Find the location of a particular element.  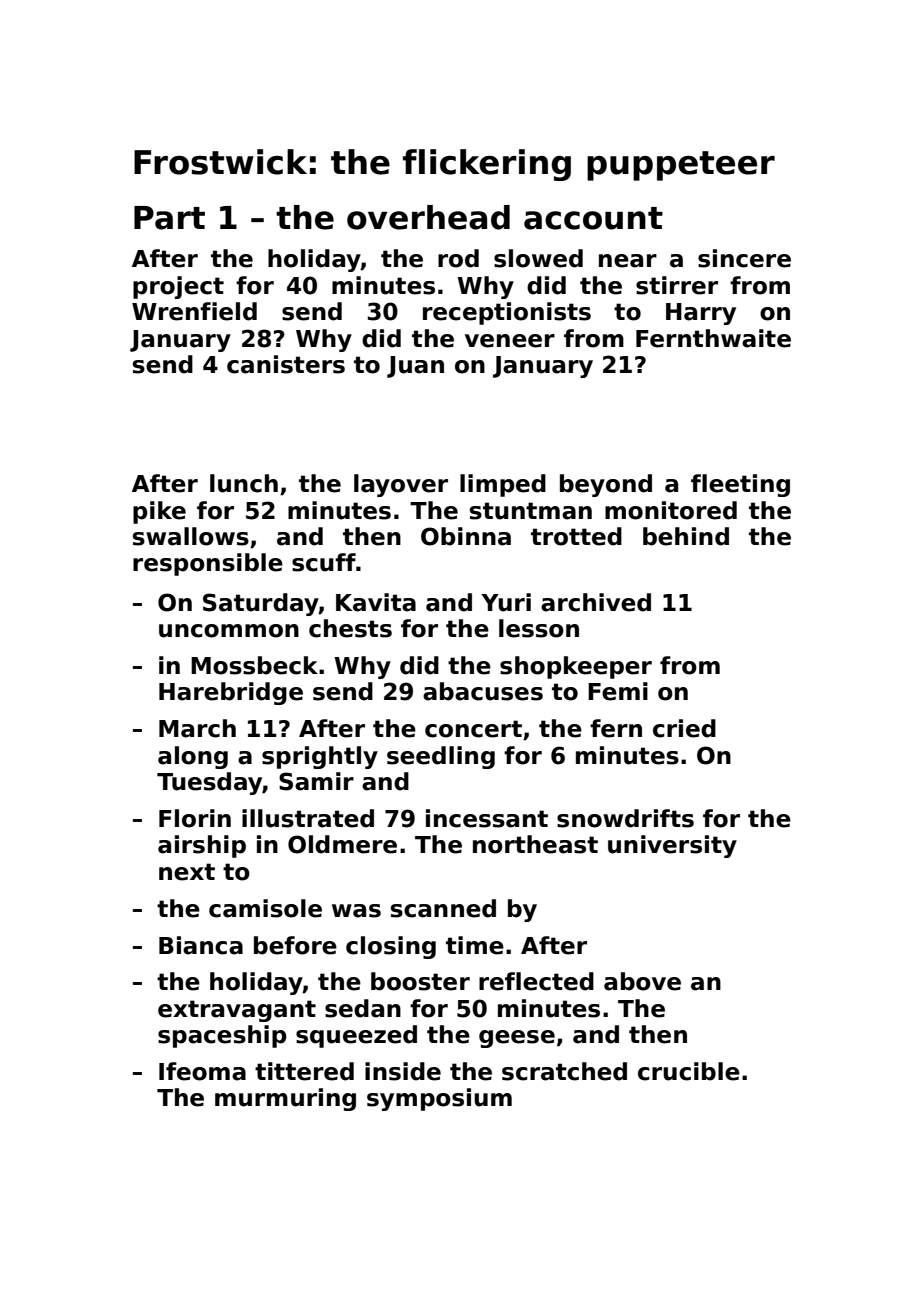

Florin is located at coordinates (195, 818).
